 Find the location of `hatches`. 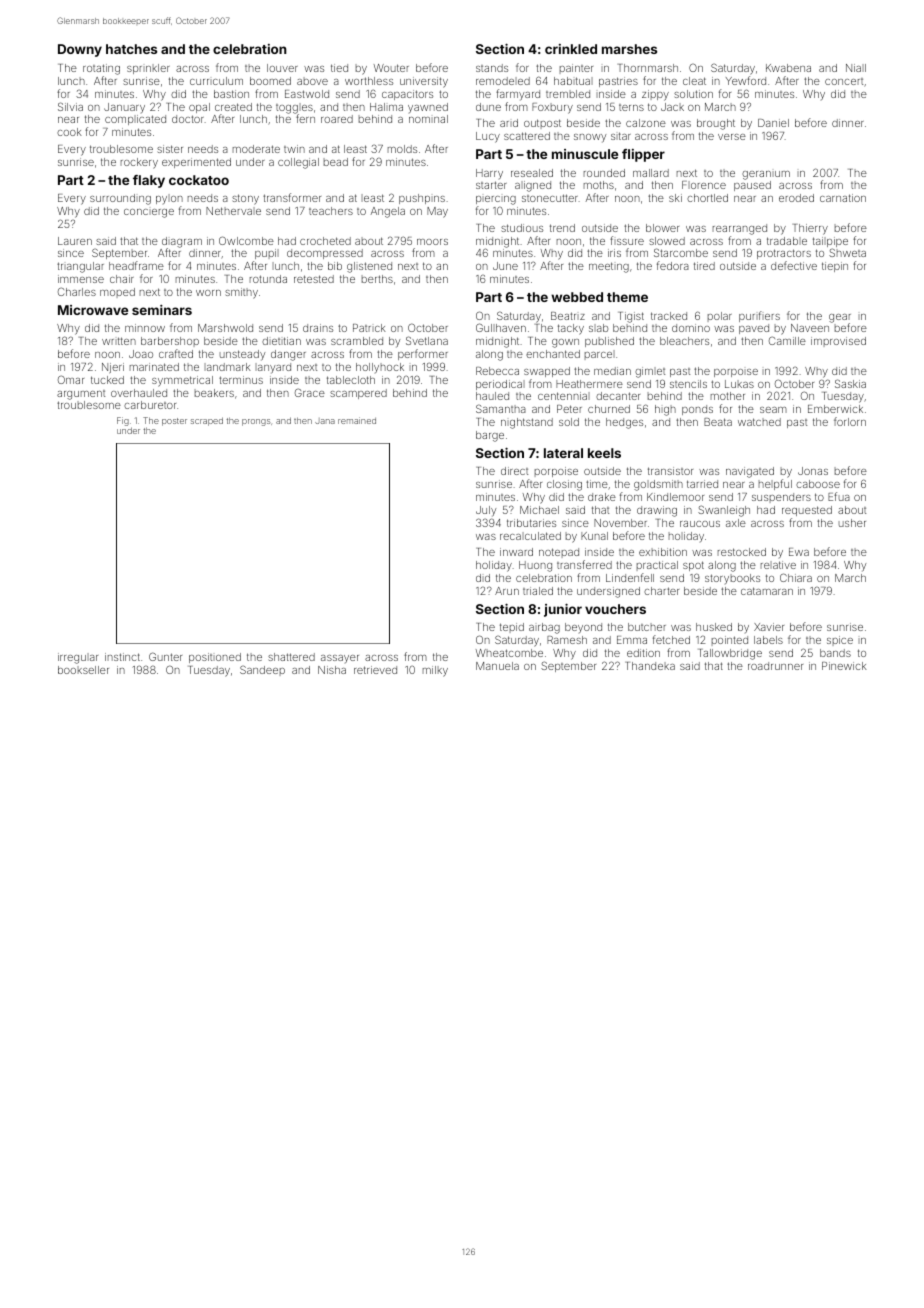

hatches is located at coordinates (131, 49).
